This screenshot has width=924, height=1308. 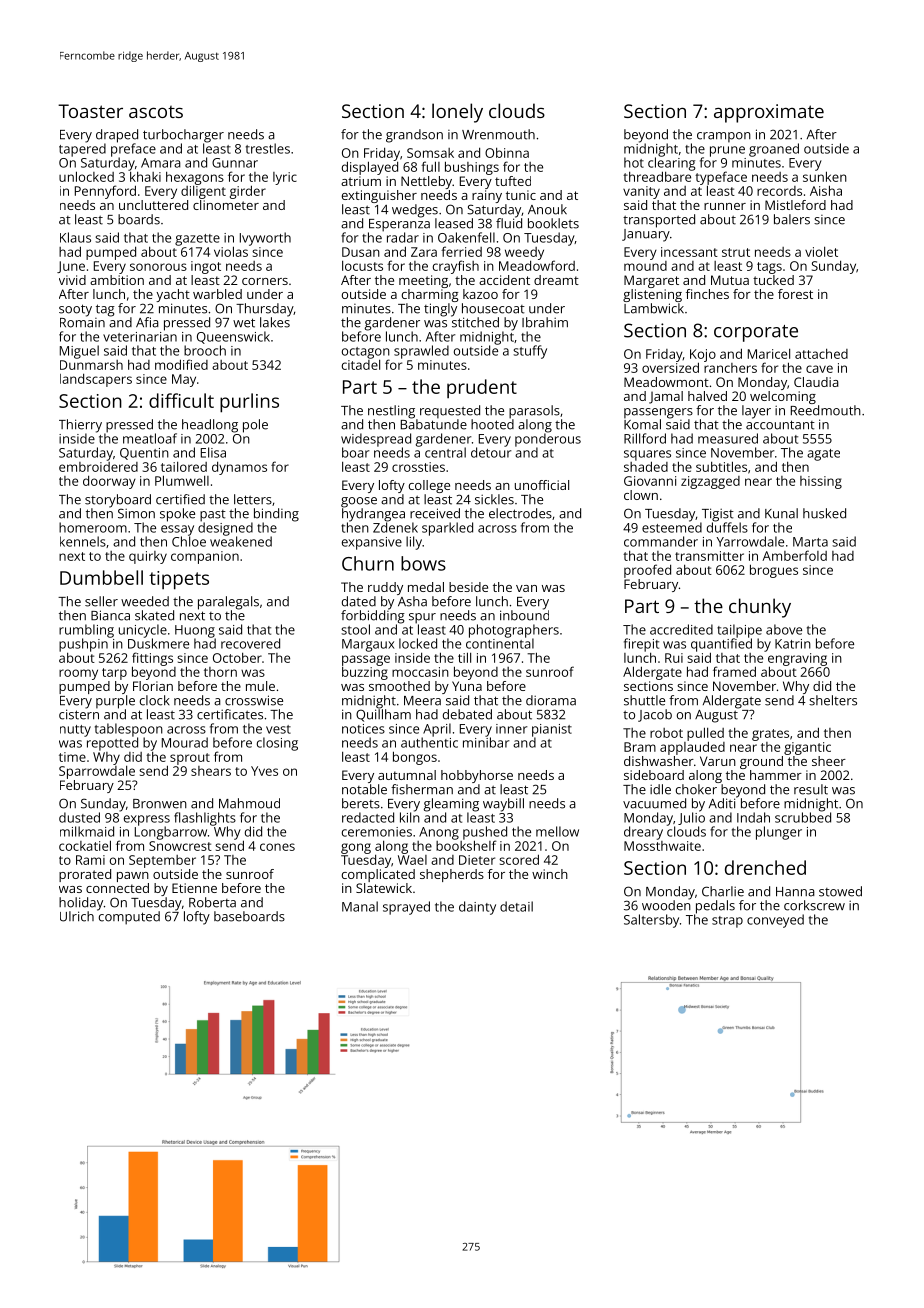 I want to click on electrodes, so click(x=520, y=513).
